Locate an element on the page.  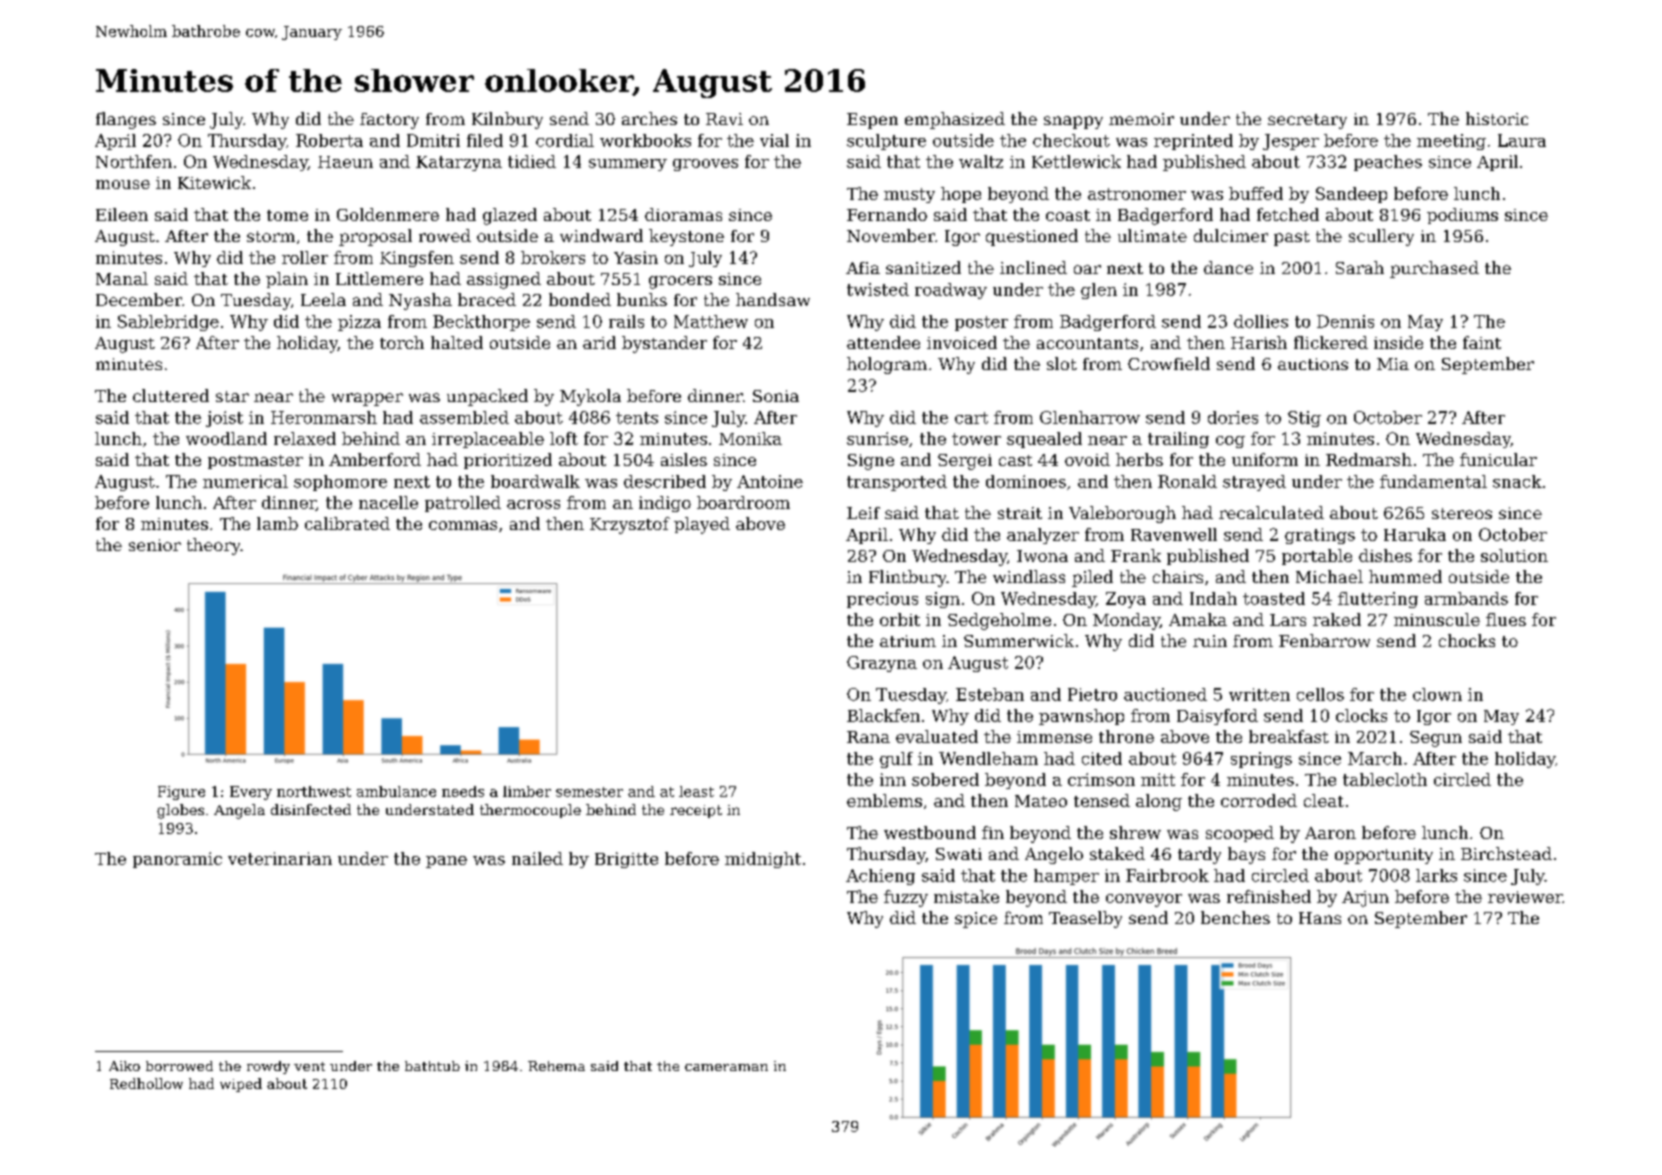
calibrated is located at coordinates (347, 523).
